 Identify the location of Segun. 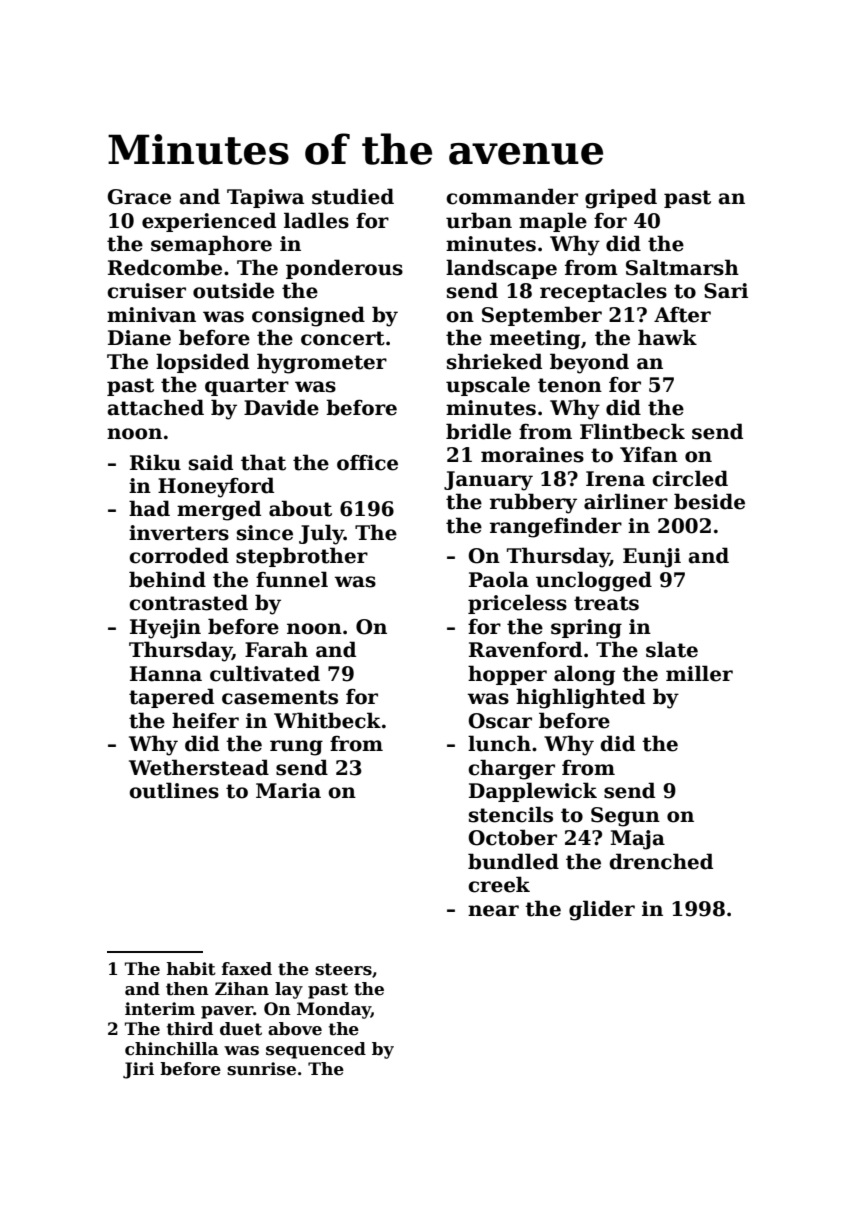
(625, 817).
